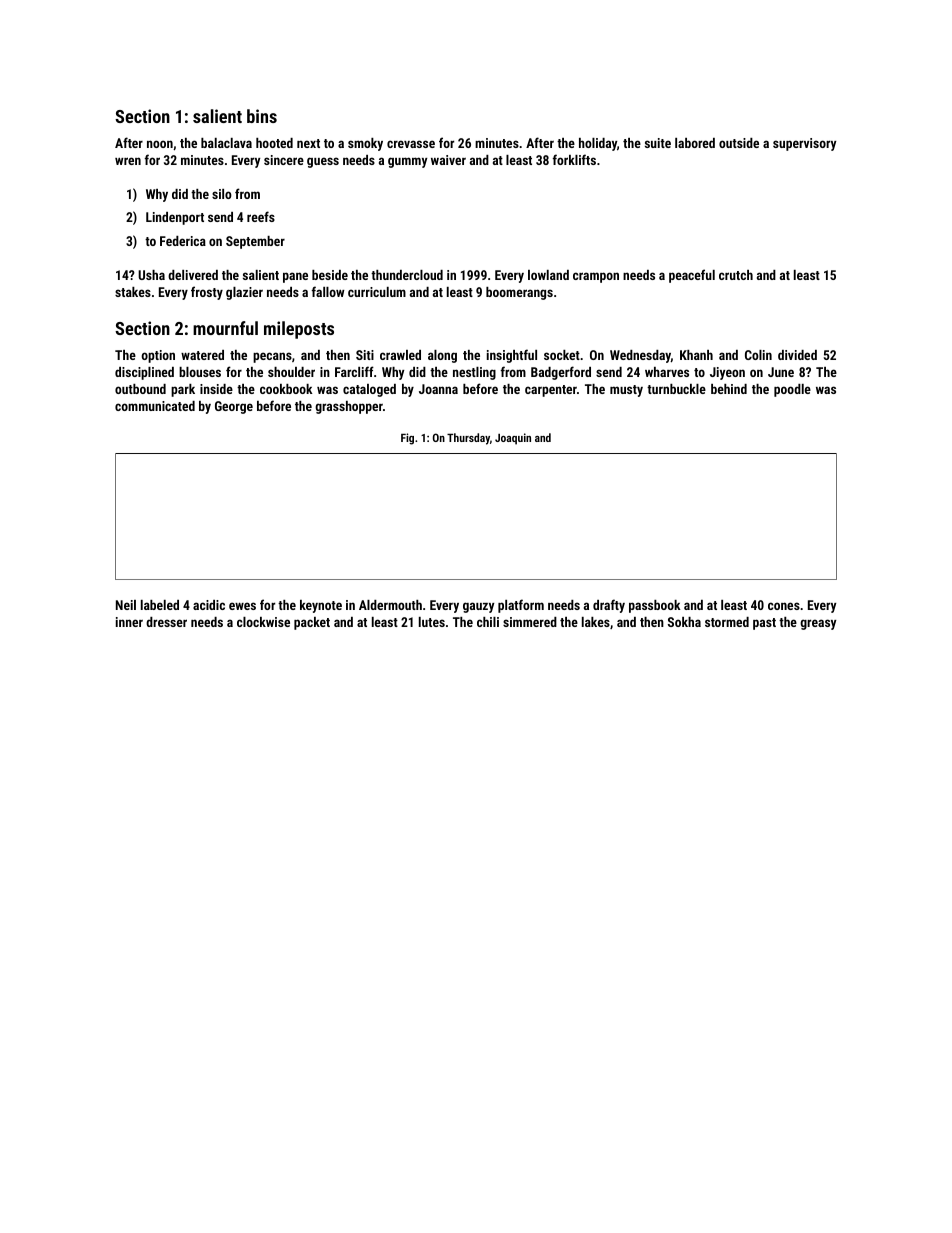 The image size is (952, 1233). Describe the element at coordinates (736, 275) in the screenshot. I see `crutch` at that location.
